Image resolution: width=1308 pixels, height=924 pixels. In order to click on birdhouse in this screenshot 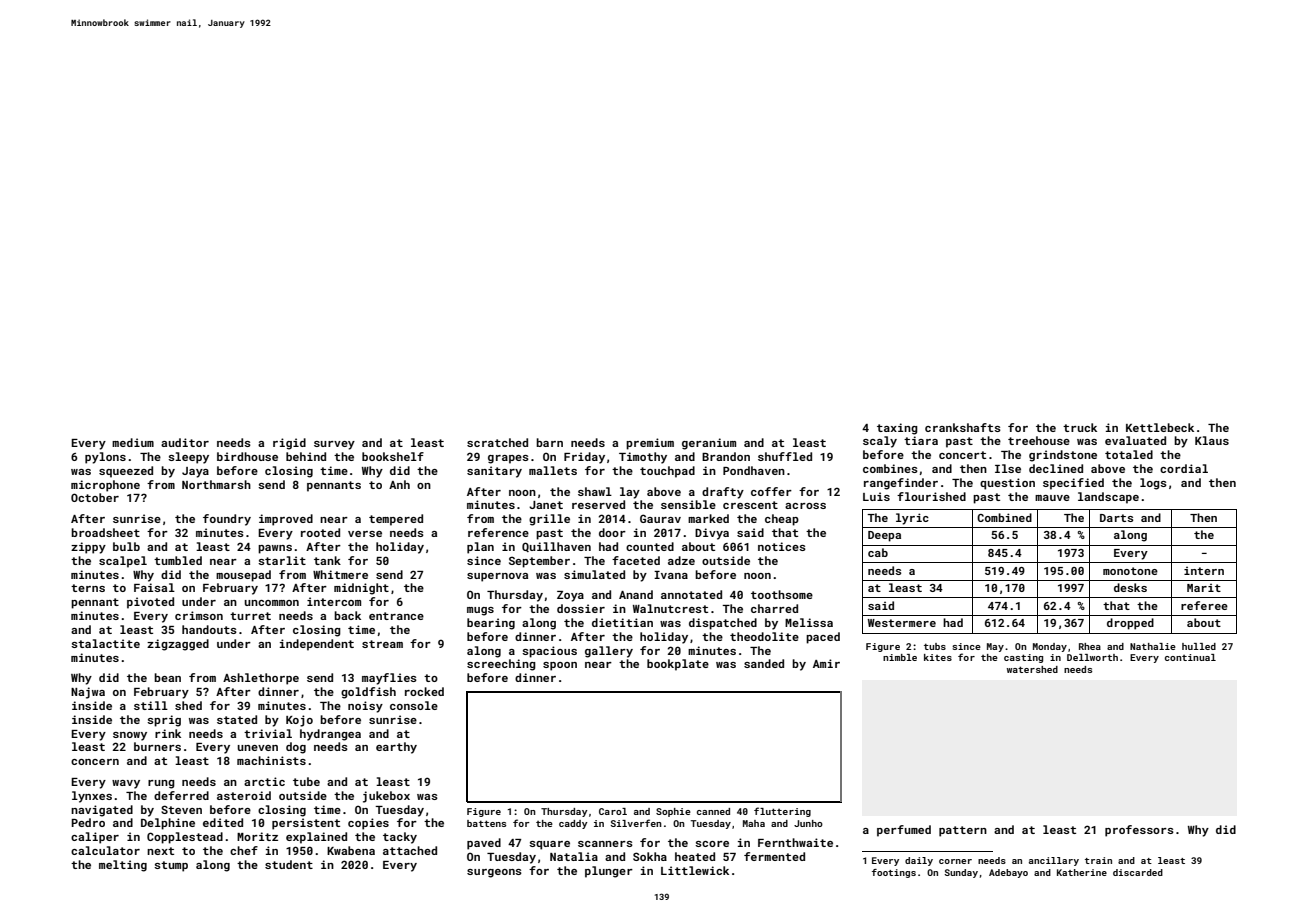, I will do `click(247, 456)`.
